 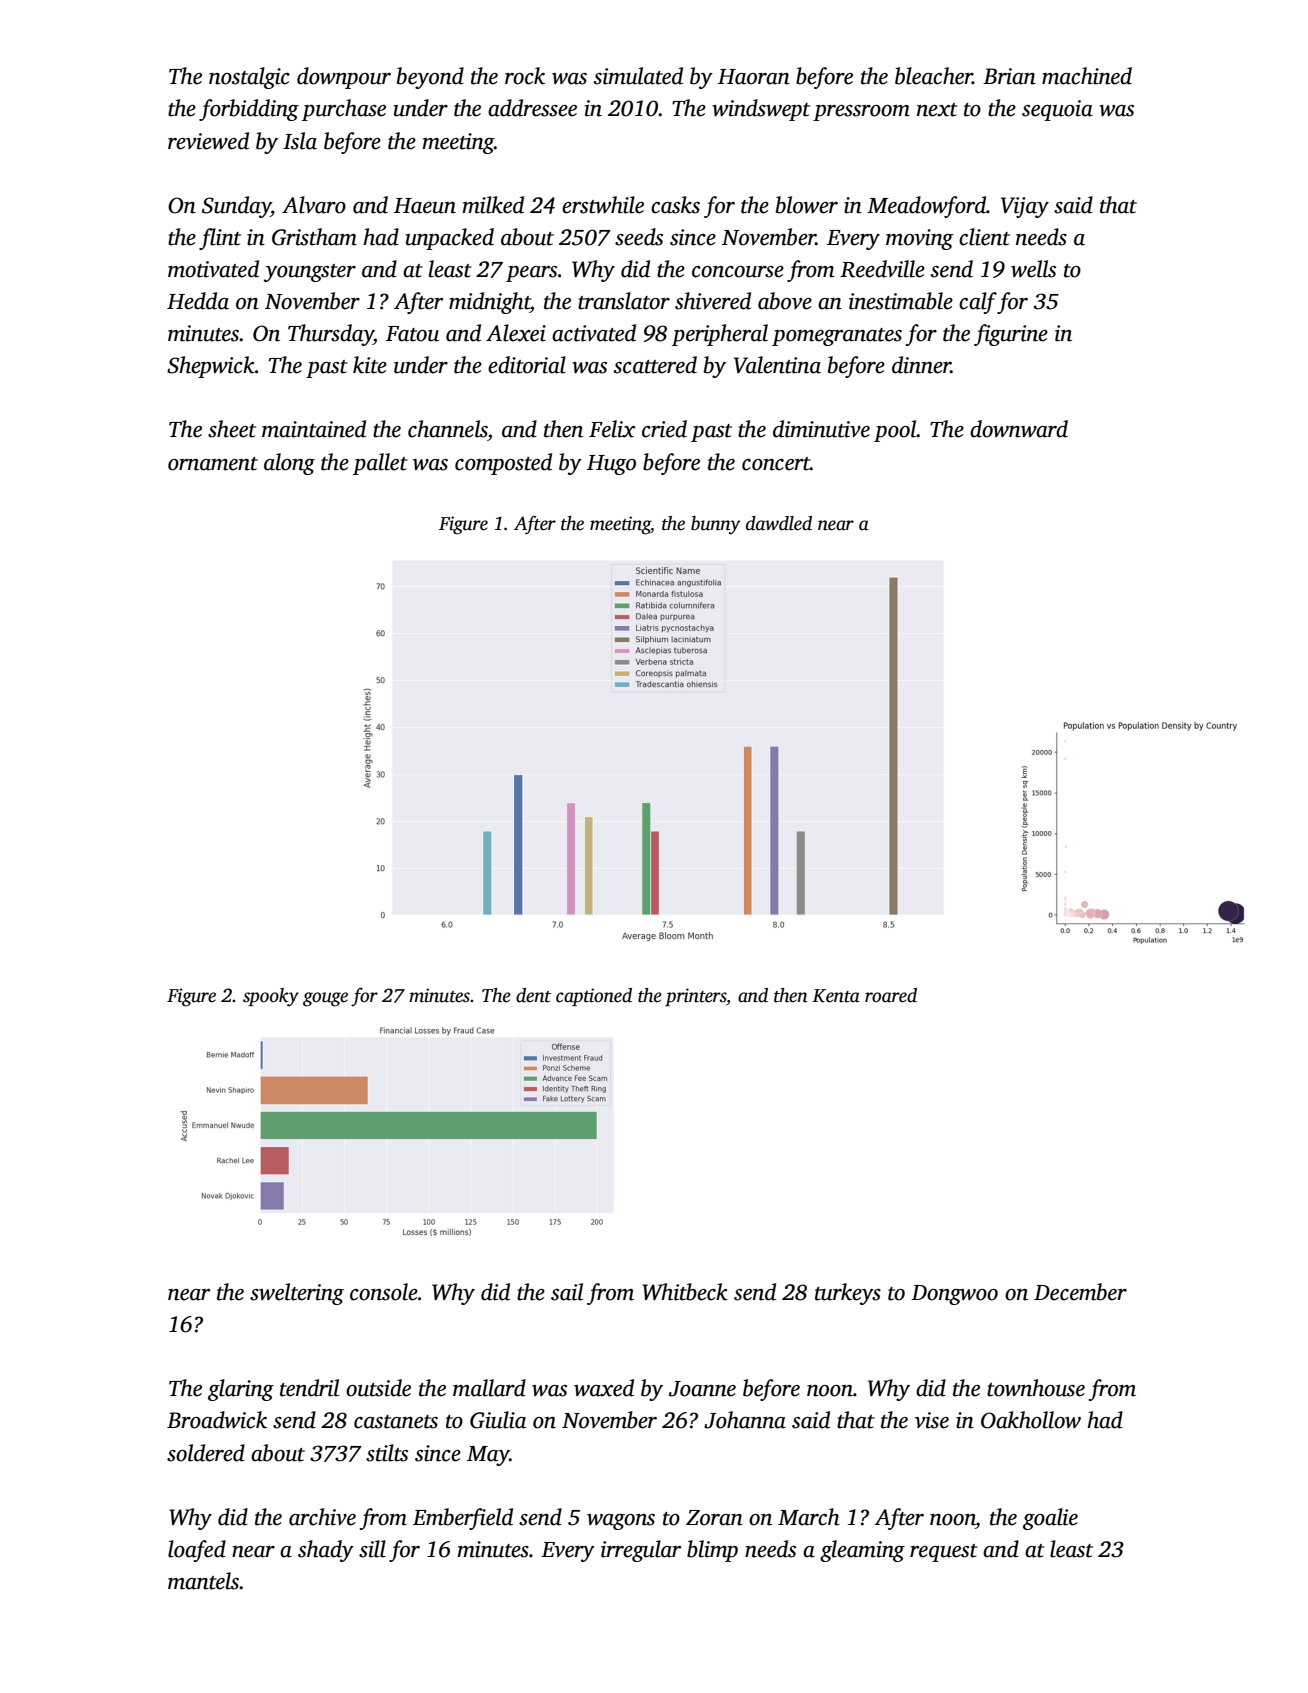 I want to click on Alvaro, so click(x=314, y=205).
